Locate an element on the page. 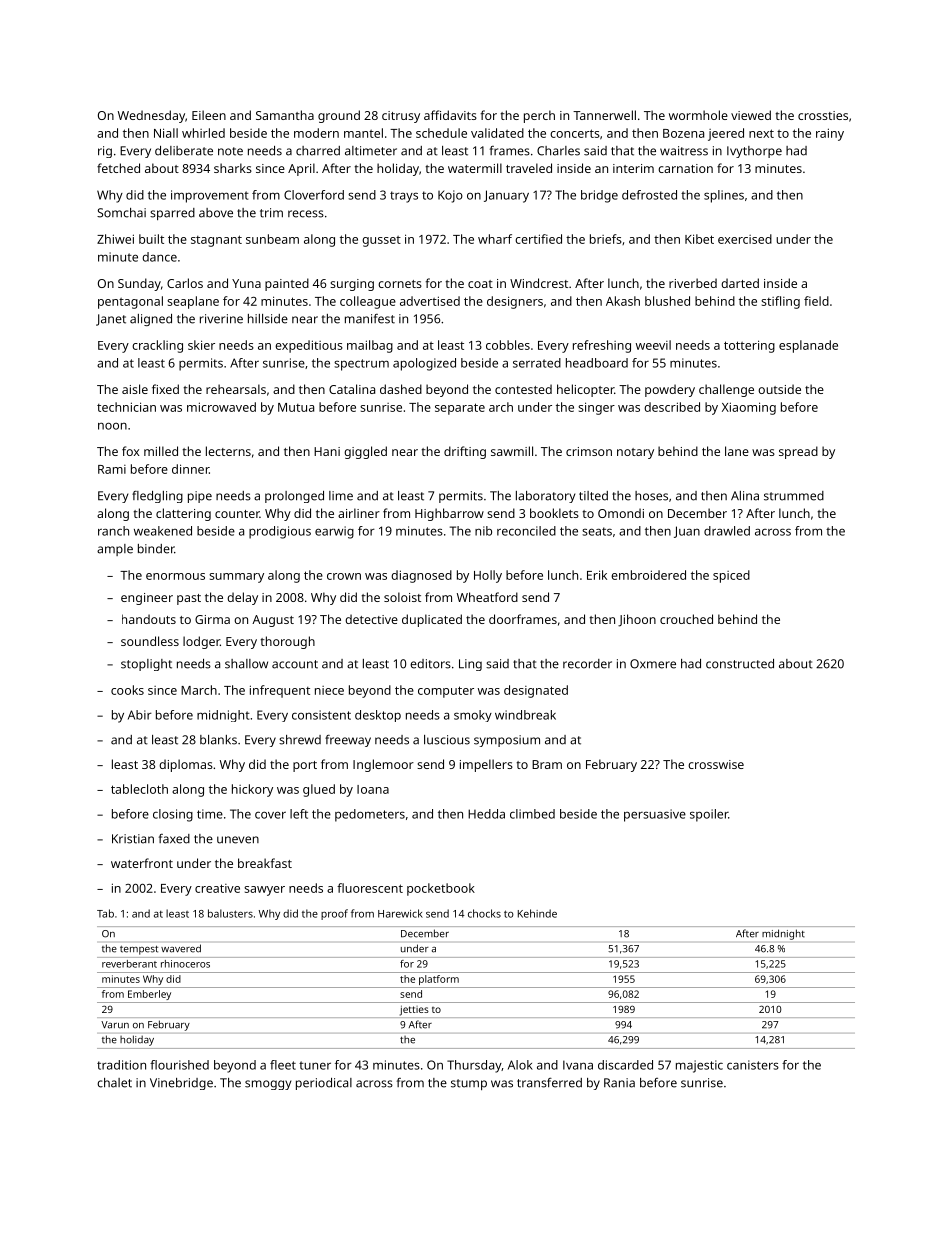  Hani is located at coordinates (327, 451).
